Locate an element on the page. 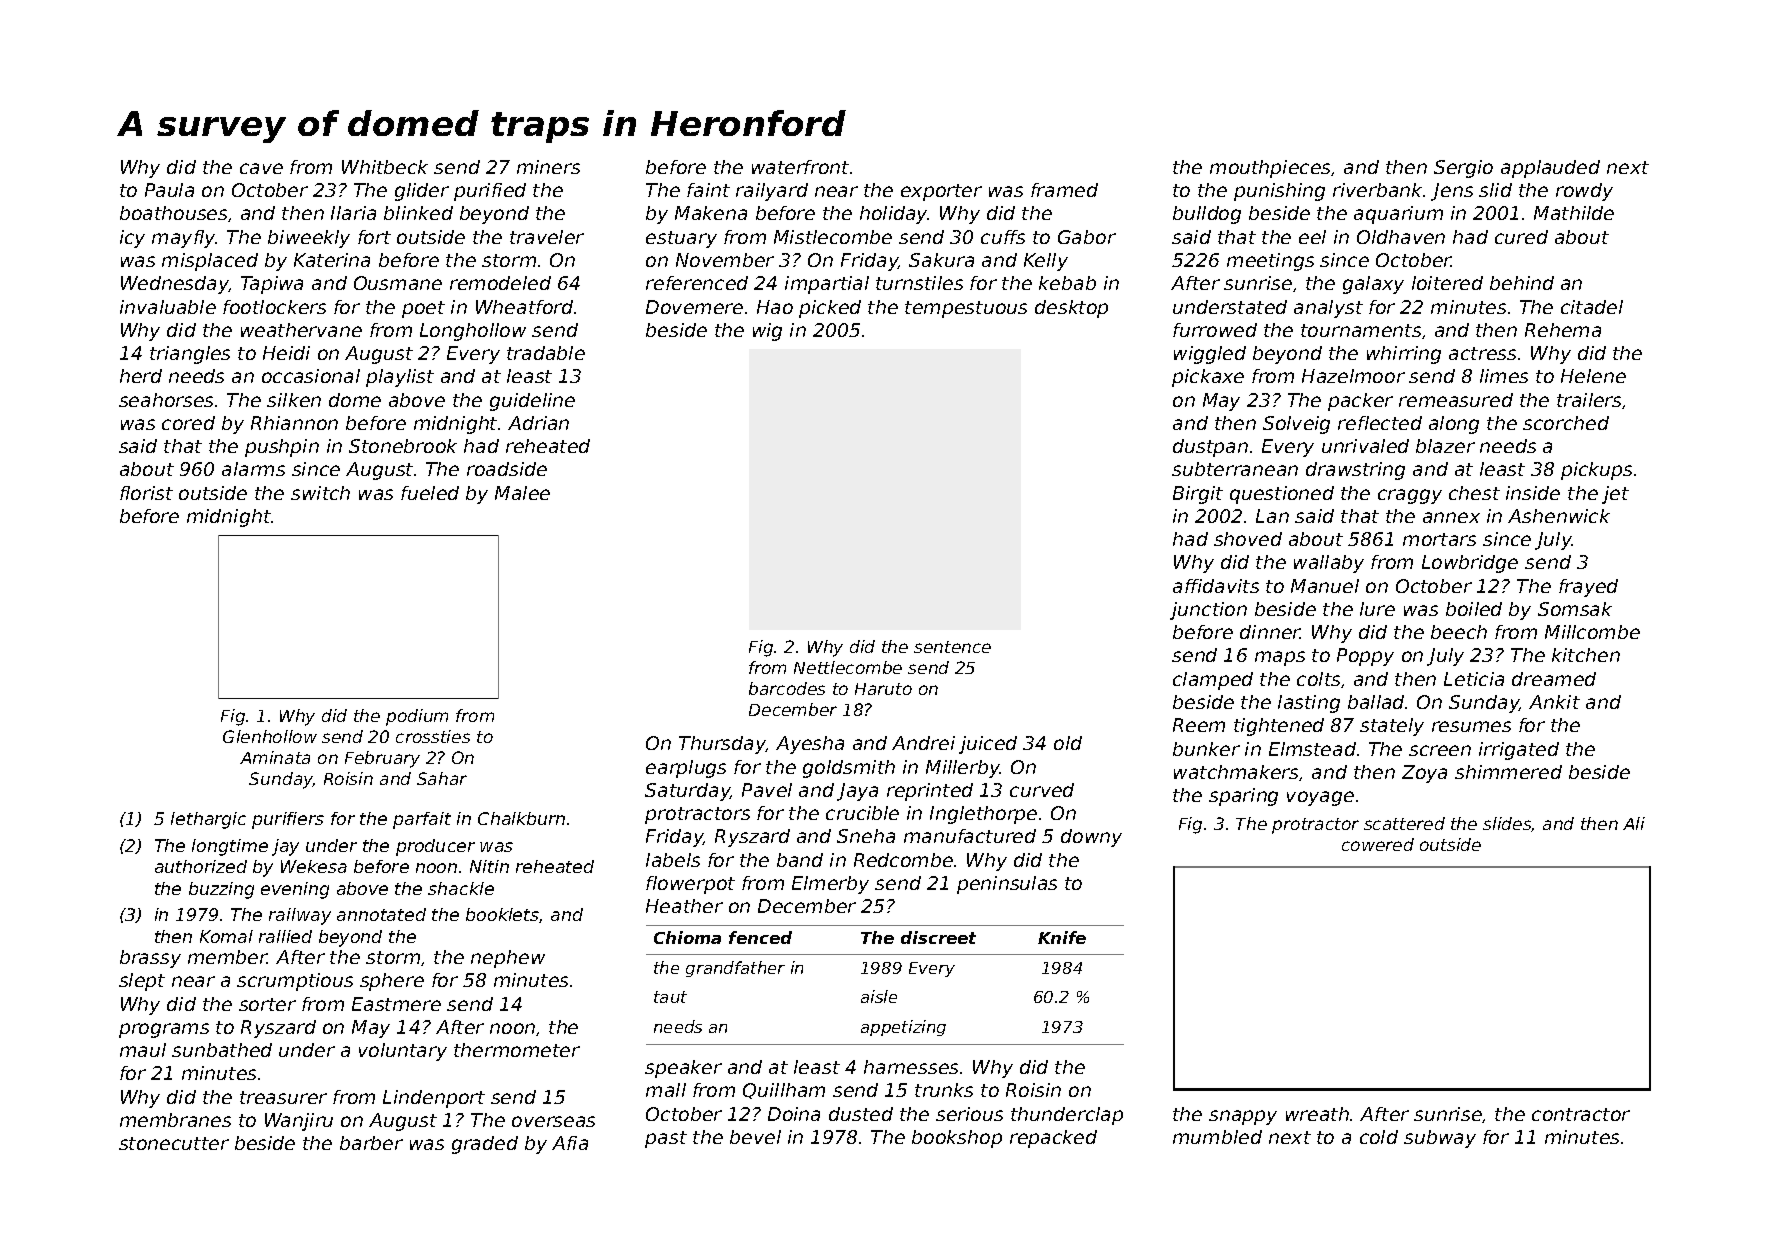 The height and width of the document is (1251, 1770). cave is located at coordinates (261, 168).
